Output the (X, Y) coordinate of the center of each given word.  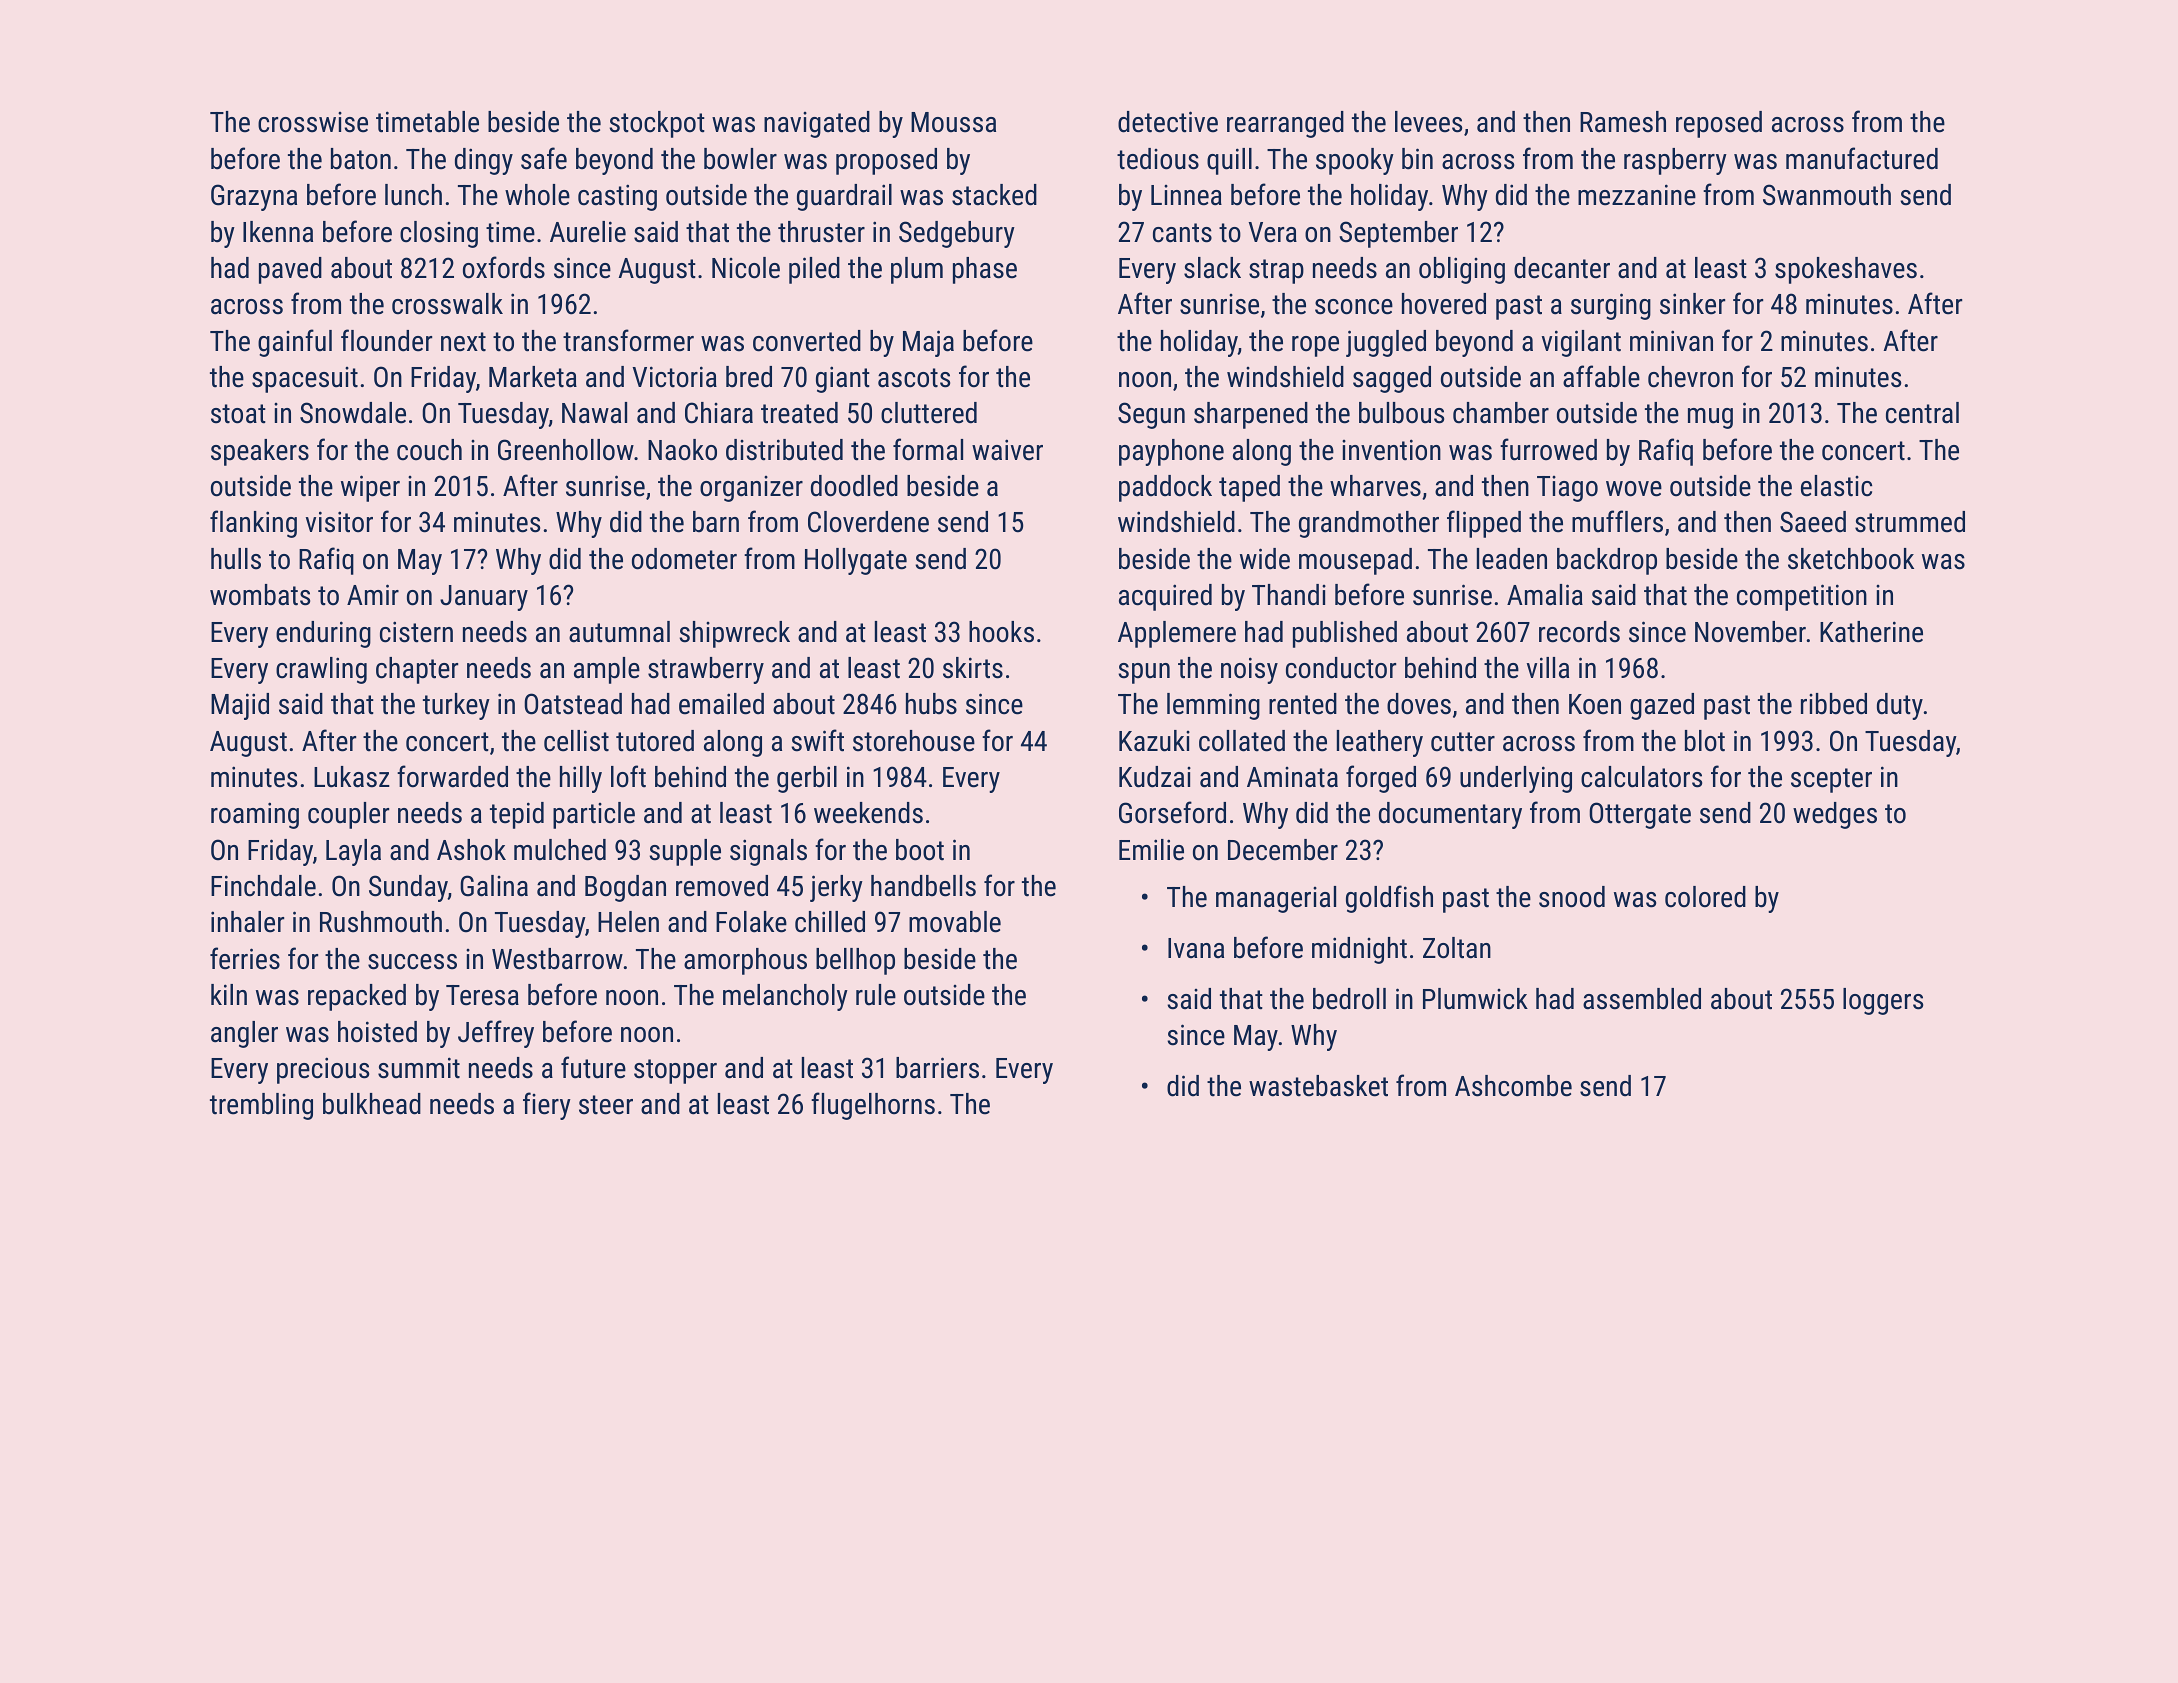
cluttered (929, 413)
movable (955, 922)
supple (685, 852)
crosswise (313, 122)
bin (1417, 159)
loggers (1883, 1001)
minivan (1671, 341)
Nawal (594, 413)
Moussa (953, 122)
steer (606, 1105)
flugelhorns (873, 1106)
